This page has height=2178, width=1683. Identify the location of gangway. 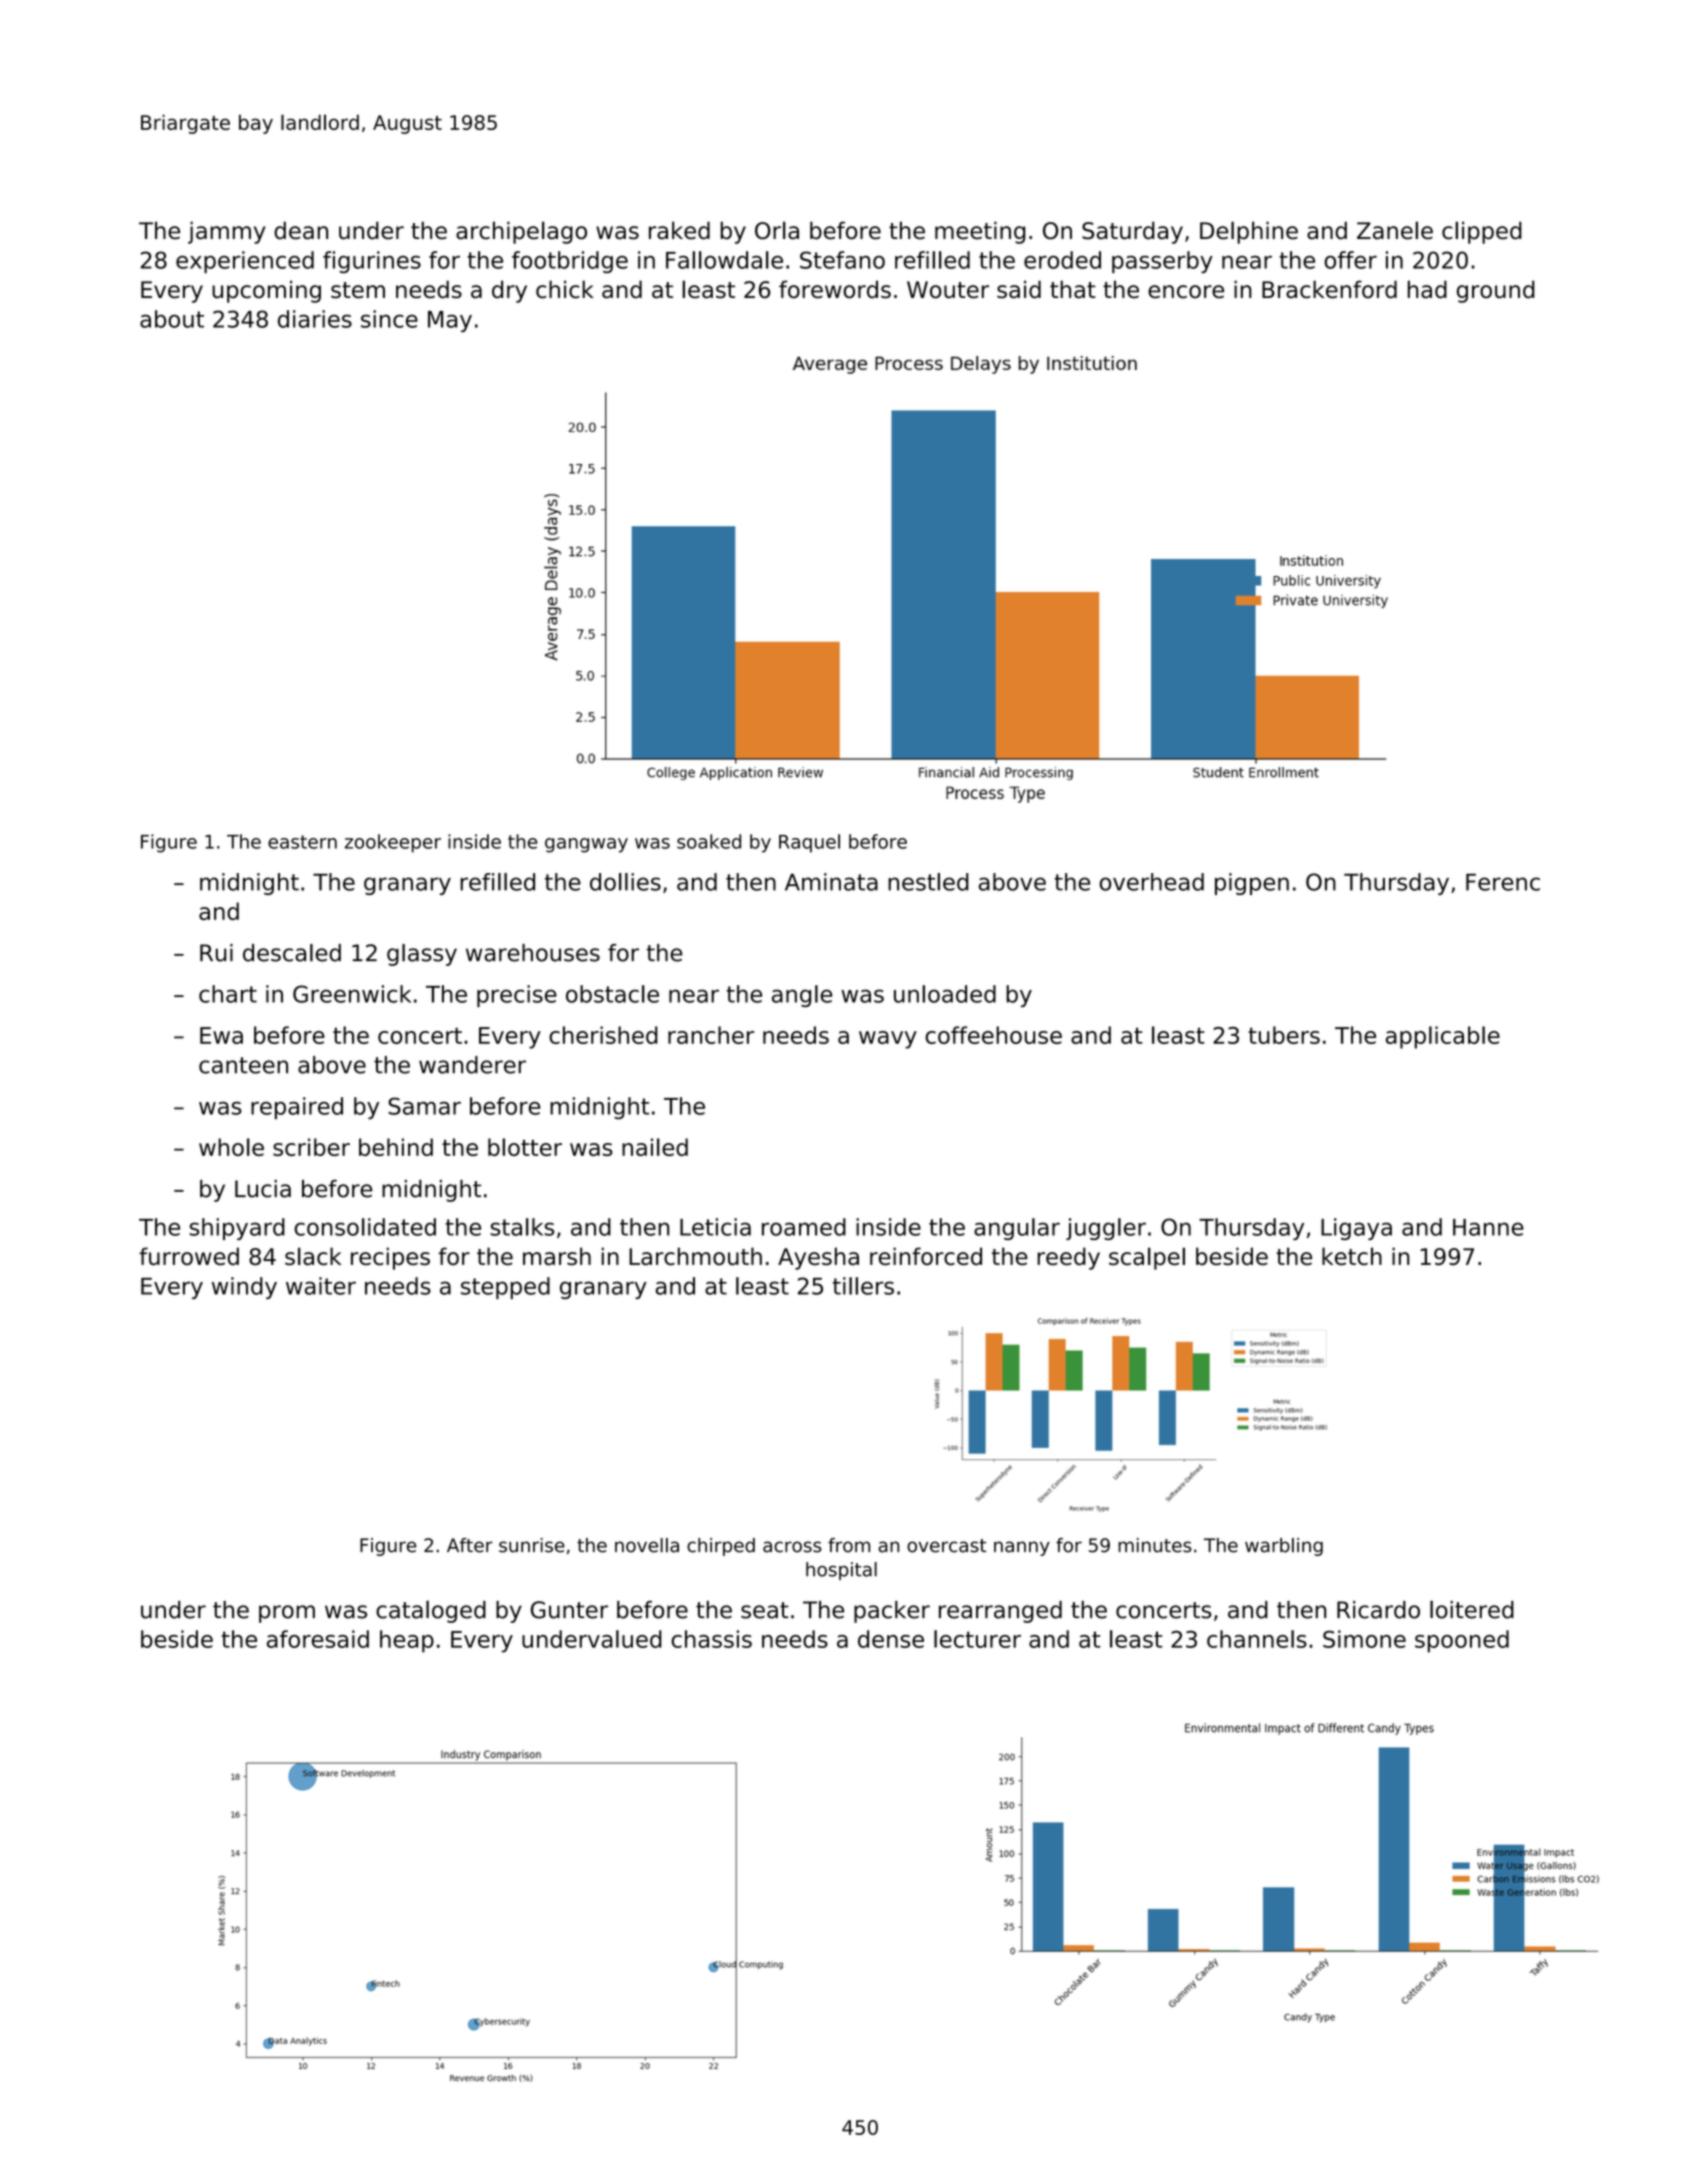
(586, 845).
